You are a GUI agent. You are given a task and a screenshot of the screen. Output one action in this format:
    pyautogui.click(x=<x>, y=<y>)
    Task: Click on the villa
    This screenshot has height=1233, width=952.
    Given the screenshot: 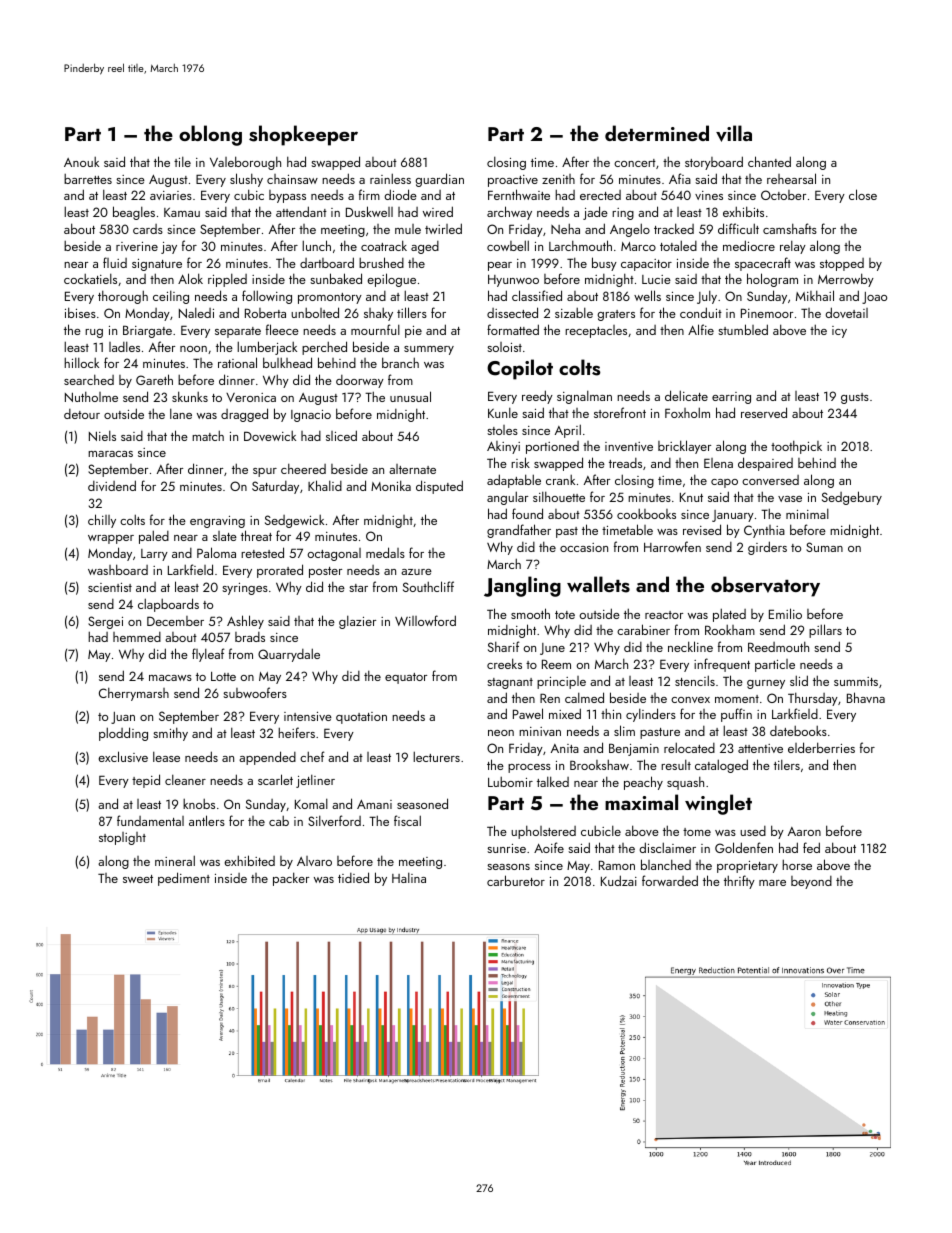 What is the action you would take?
    pyautogui.click(x=734, y=133)
